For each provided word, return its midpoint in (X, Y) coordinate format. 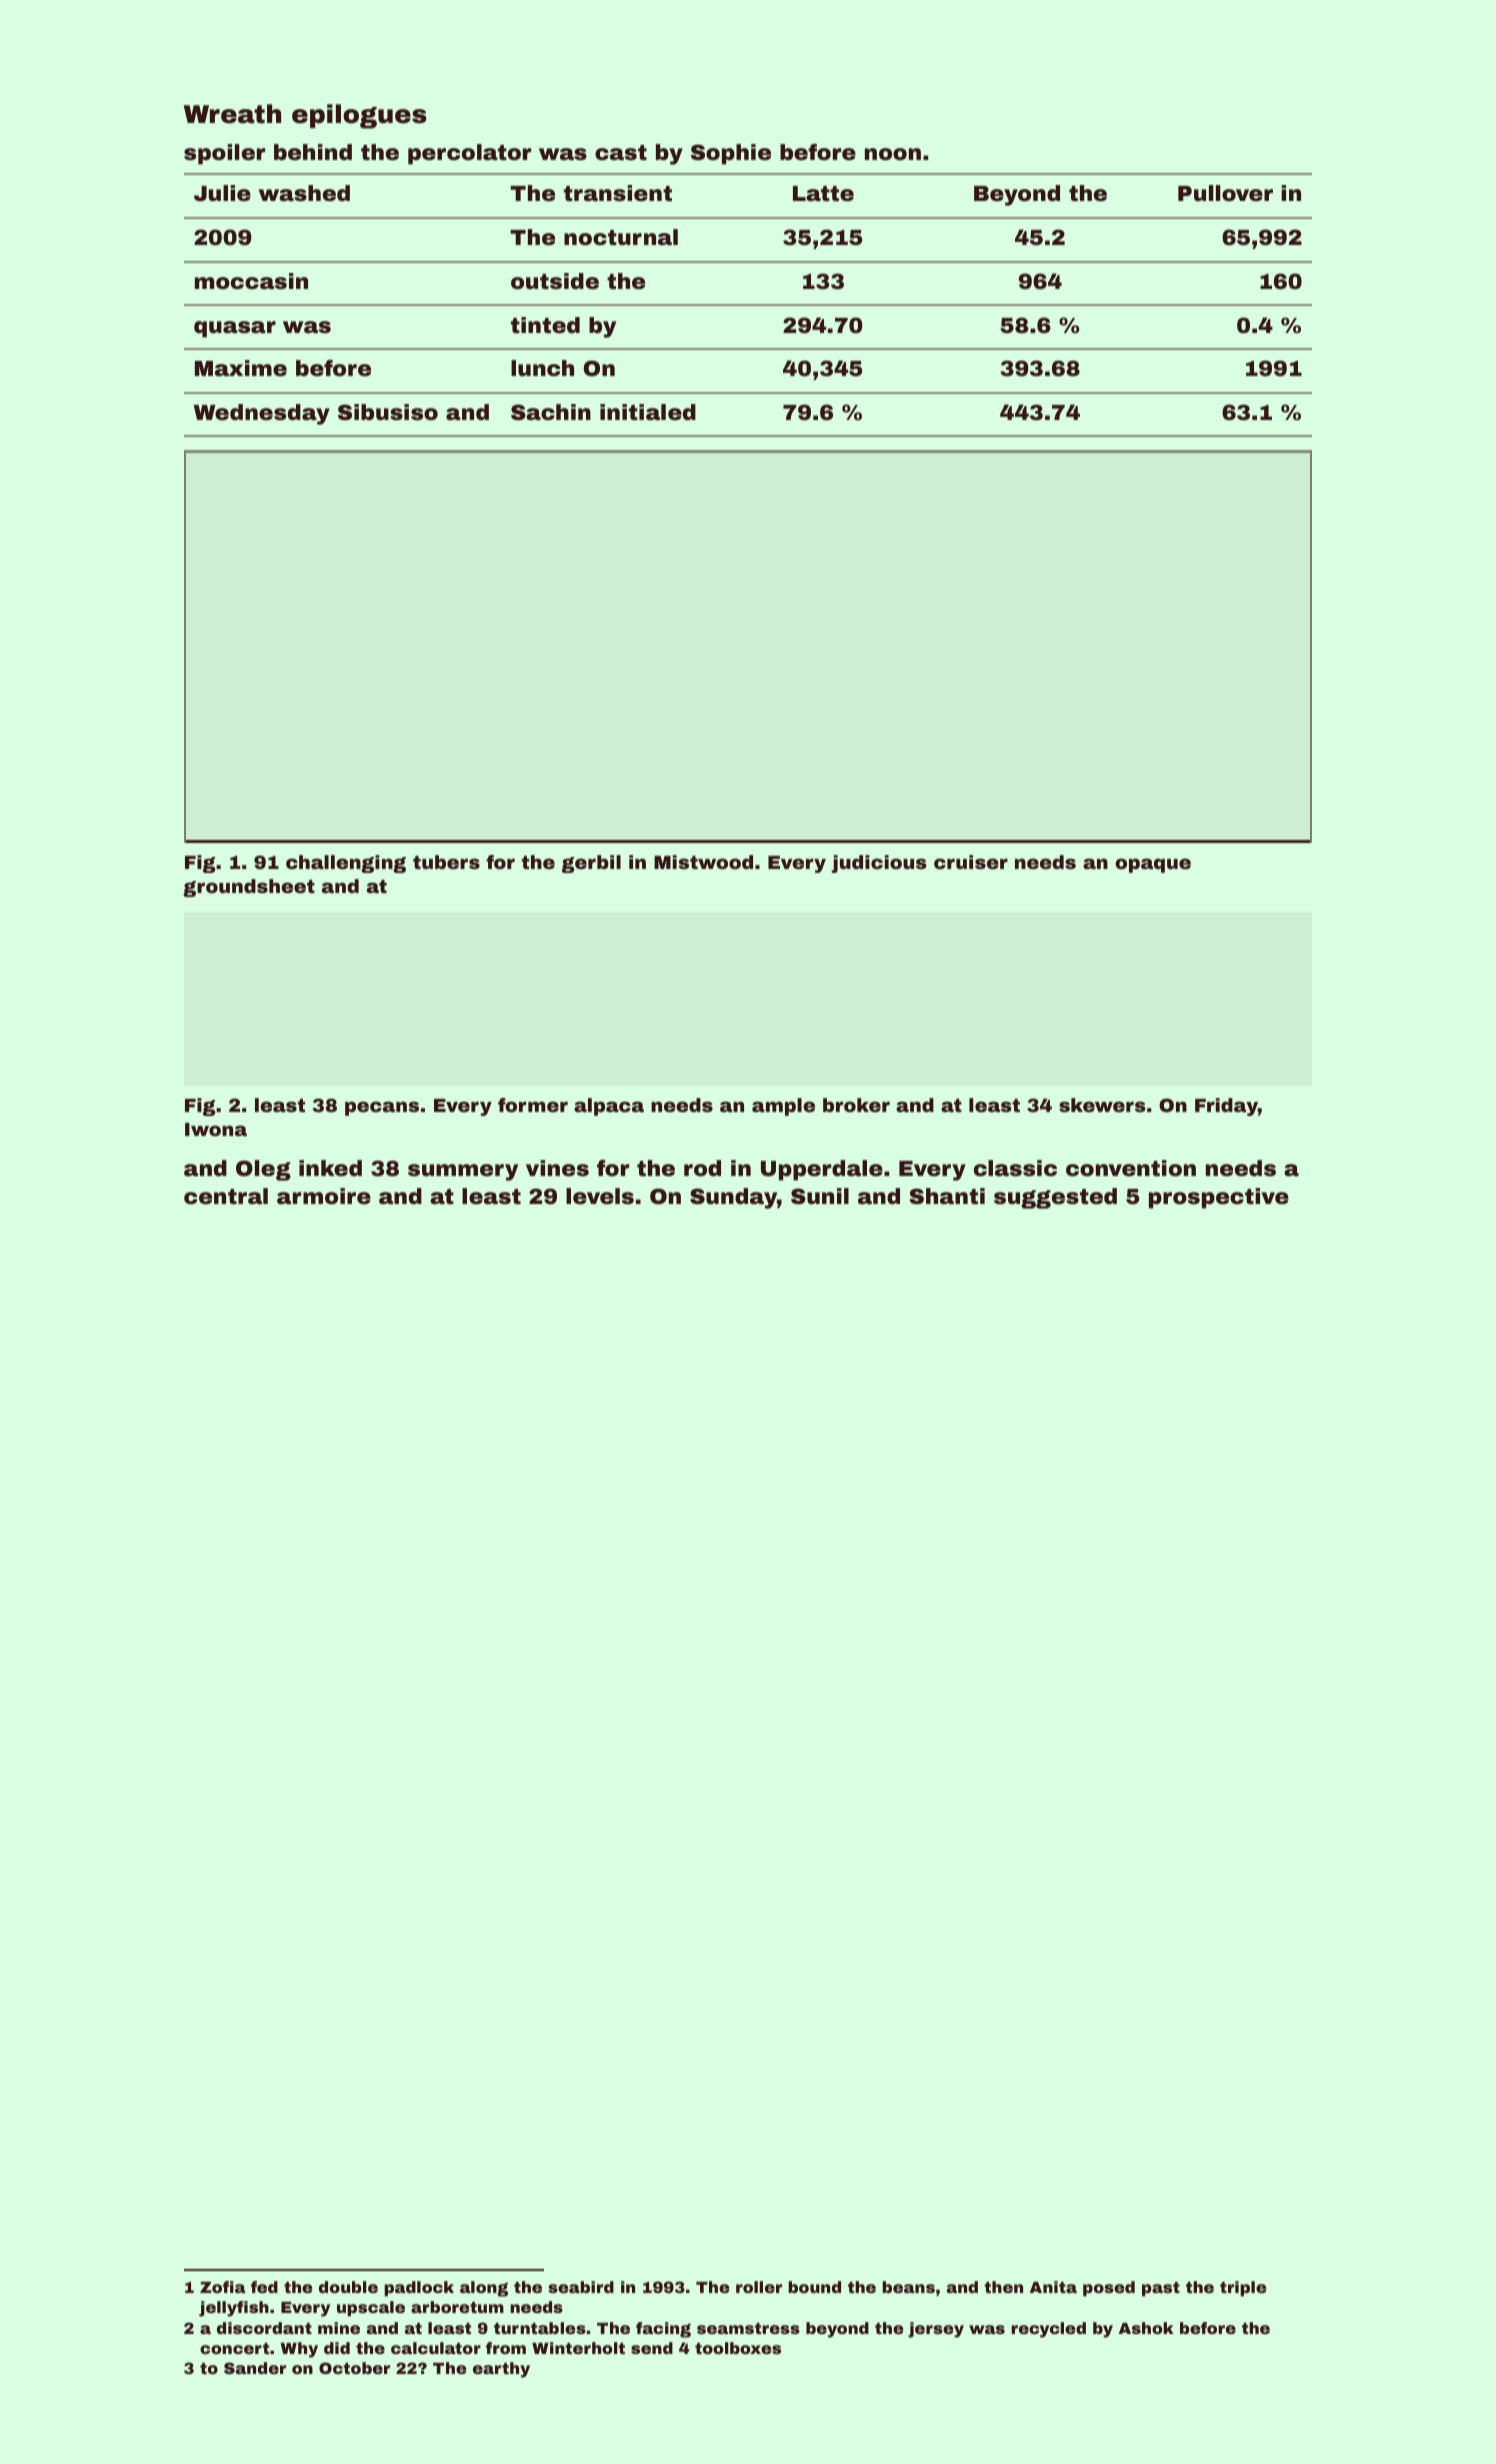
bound (814, 2287)
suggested (1055, 1198)
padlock (419, 2288)
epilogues (359, 116)
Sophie (731, 154)
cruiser (971, 862)
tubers (446, 862)
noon (893, 154)
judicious (879, 864)
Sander (255, 2368)
